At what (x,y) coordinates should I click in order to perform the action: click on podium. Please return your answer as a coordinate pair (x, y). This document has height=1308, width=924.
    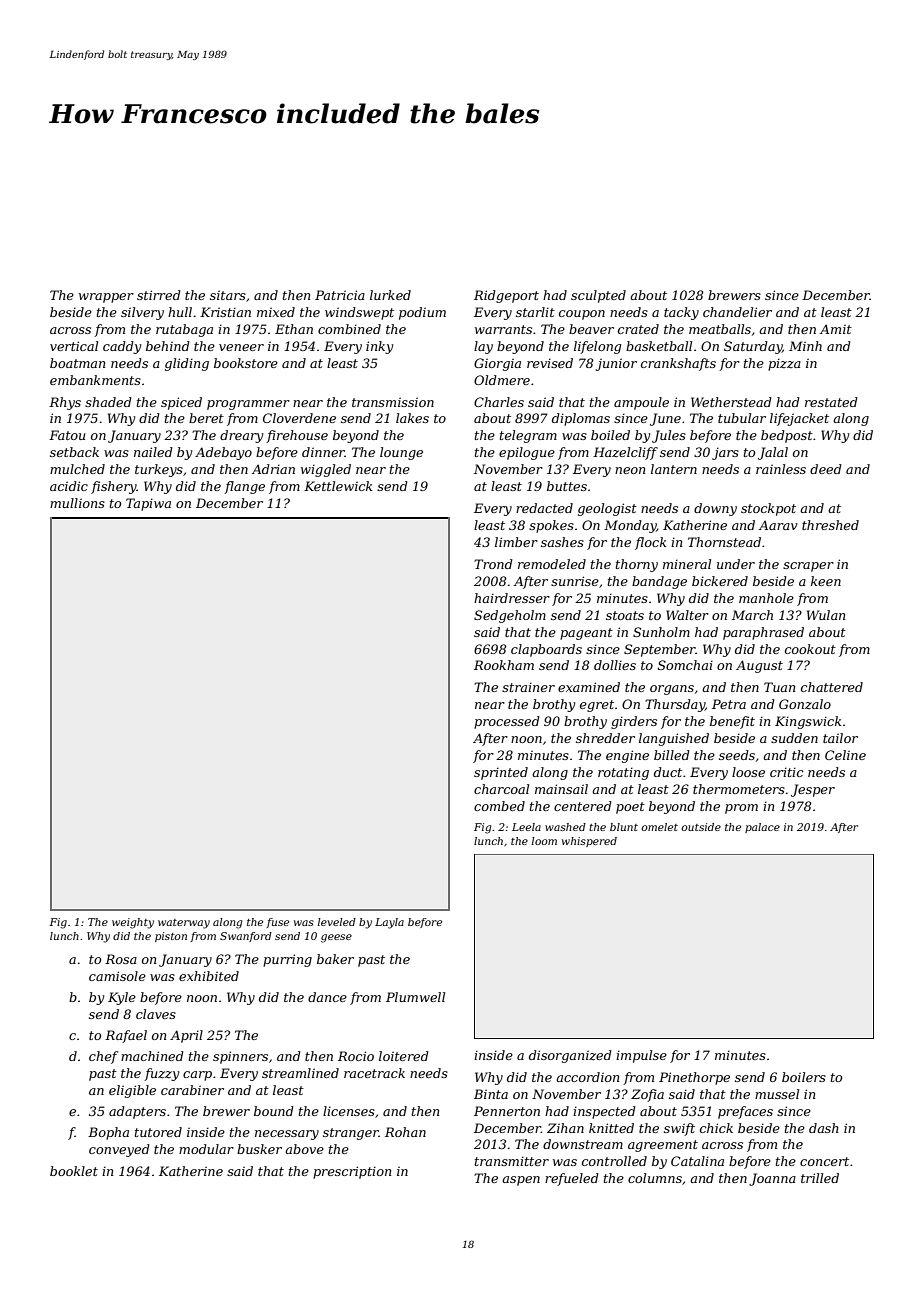
    Looking at the image, I should click on (422, 313).
